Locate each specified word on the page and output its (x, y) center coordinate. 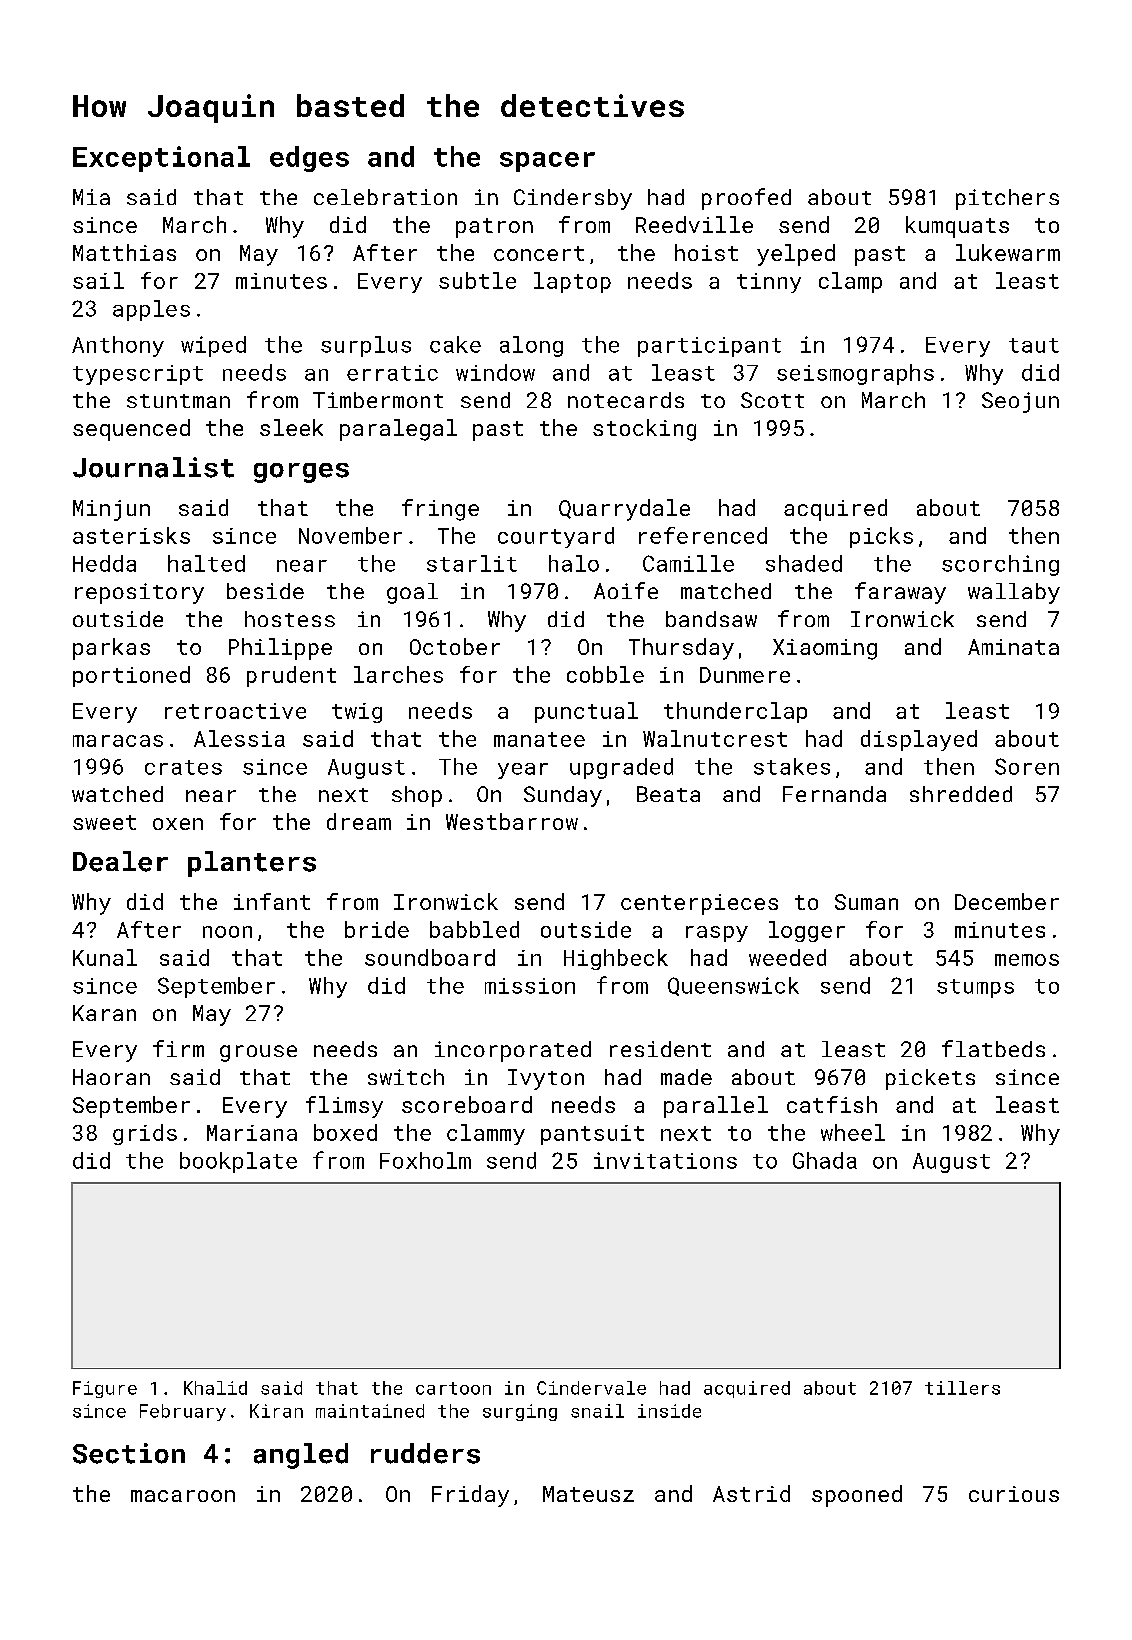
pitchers (1007, 199)
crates (183, 767)
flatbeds (993, 1048)
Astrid (751, 1493)
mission (530, 986)
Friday (470, 1496)
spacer (547, 162)
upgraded (621, 768)
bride (377, 929)
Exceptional (161, 159)
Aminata (1013, 647)
